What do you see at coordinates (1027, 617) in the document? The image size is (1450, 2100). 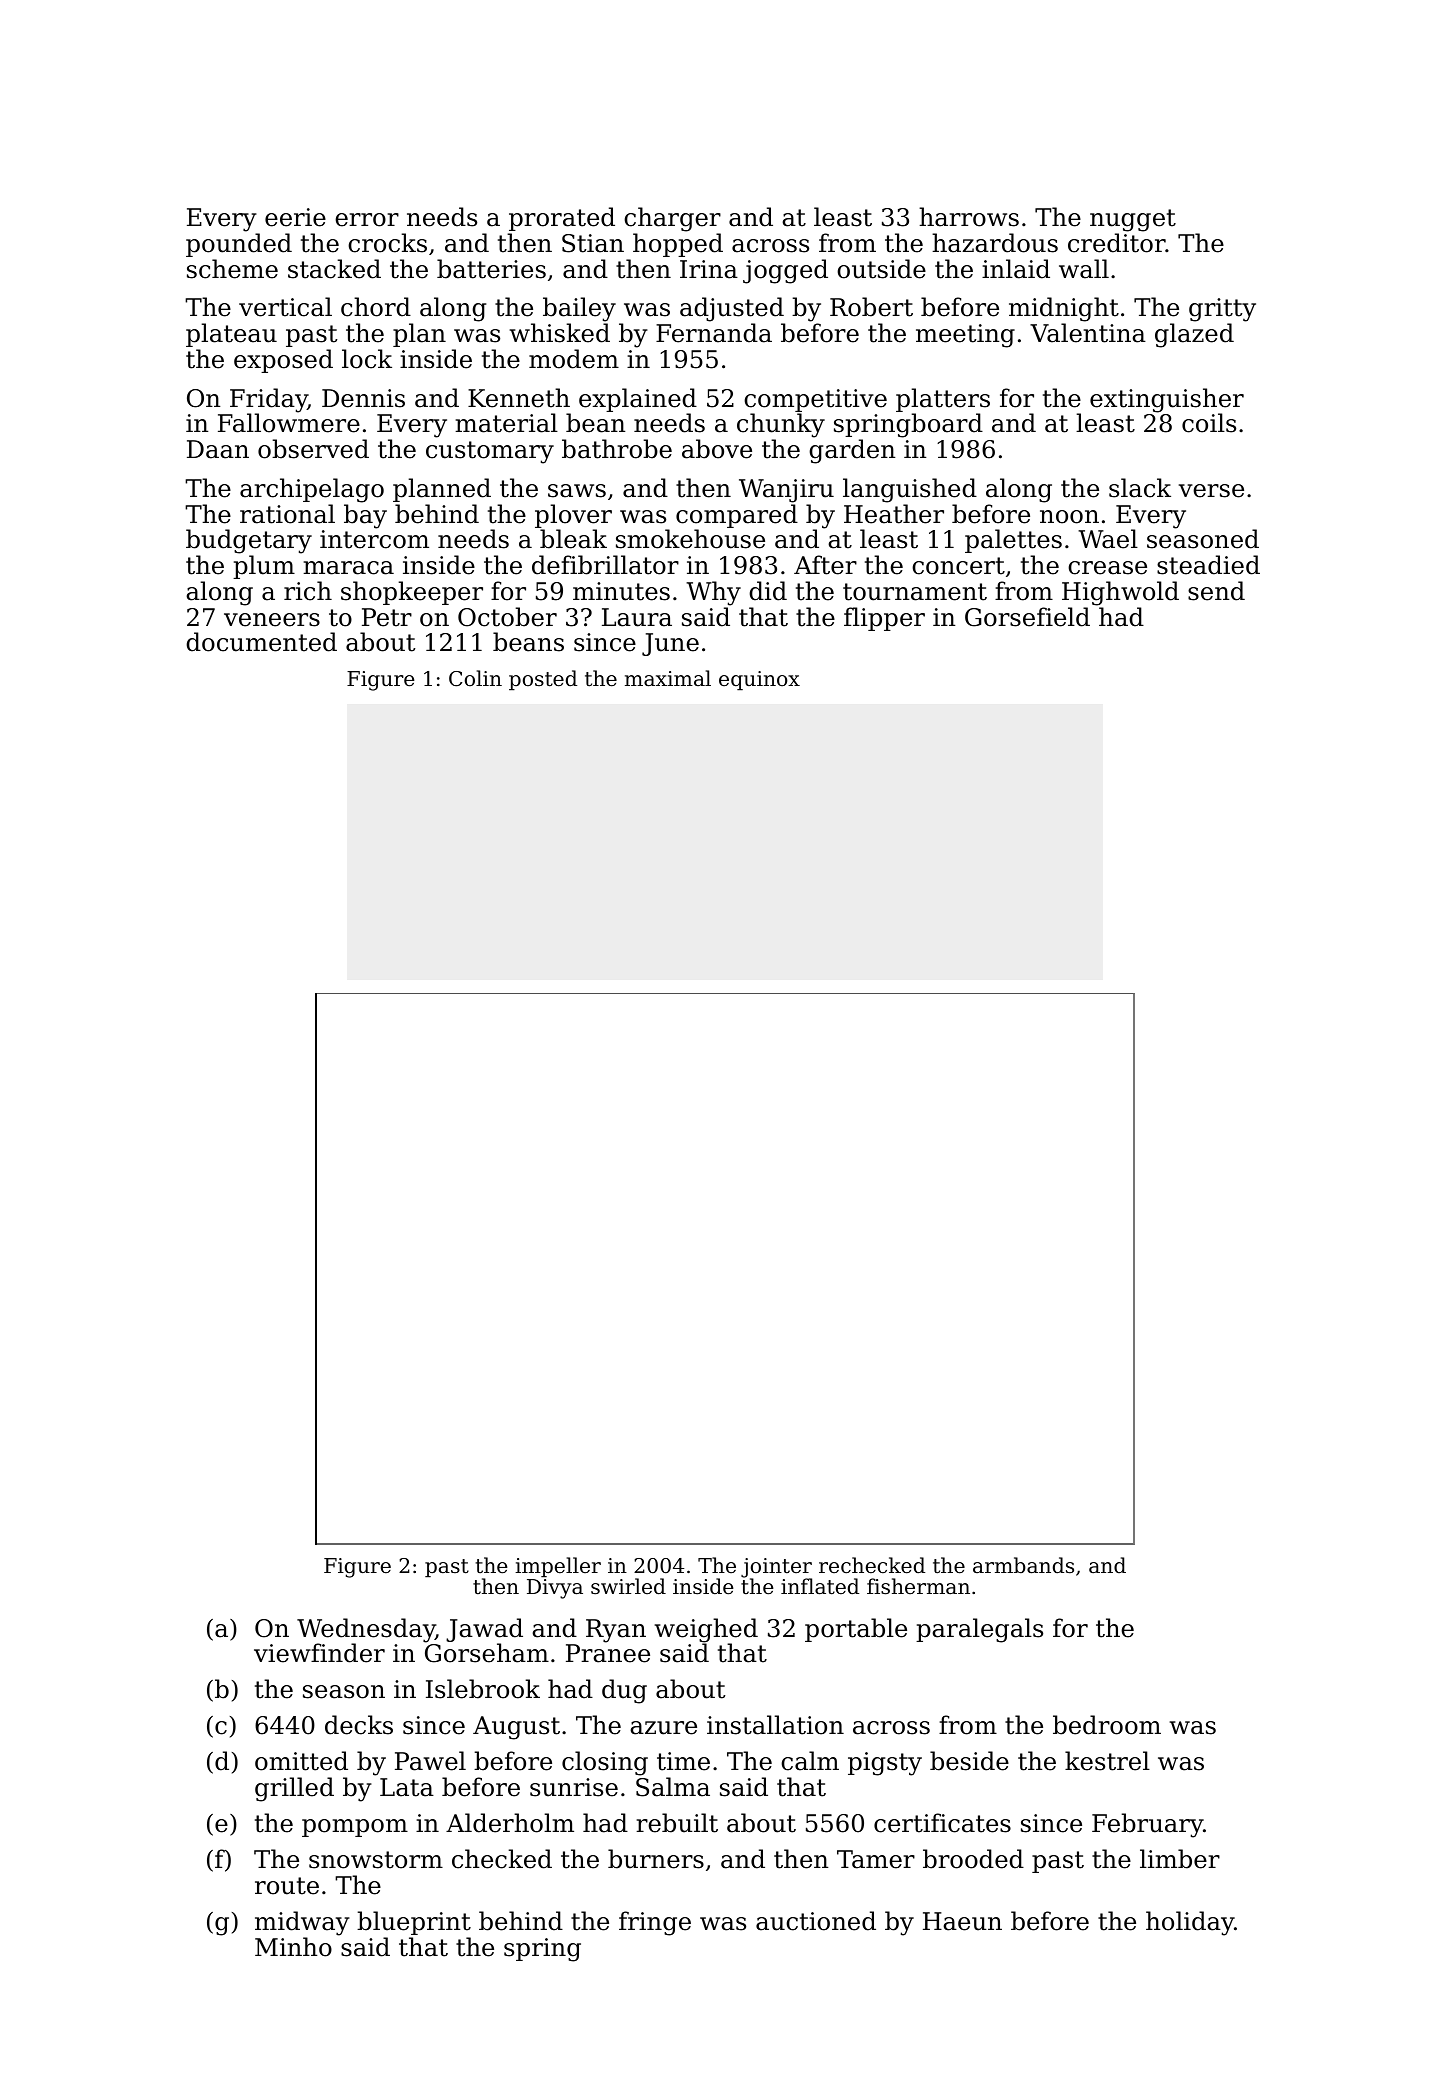 I see `Gorsefield` at bounding box center [1027, 617].
